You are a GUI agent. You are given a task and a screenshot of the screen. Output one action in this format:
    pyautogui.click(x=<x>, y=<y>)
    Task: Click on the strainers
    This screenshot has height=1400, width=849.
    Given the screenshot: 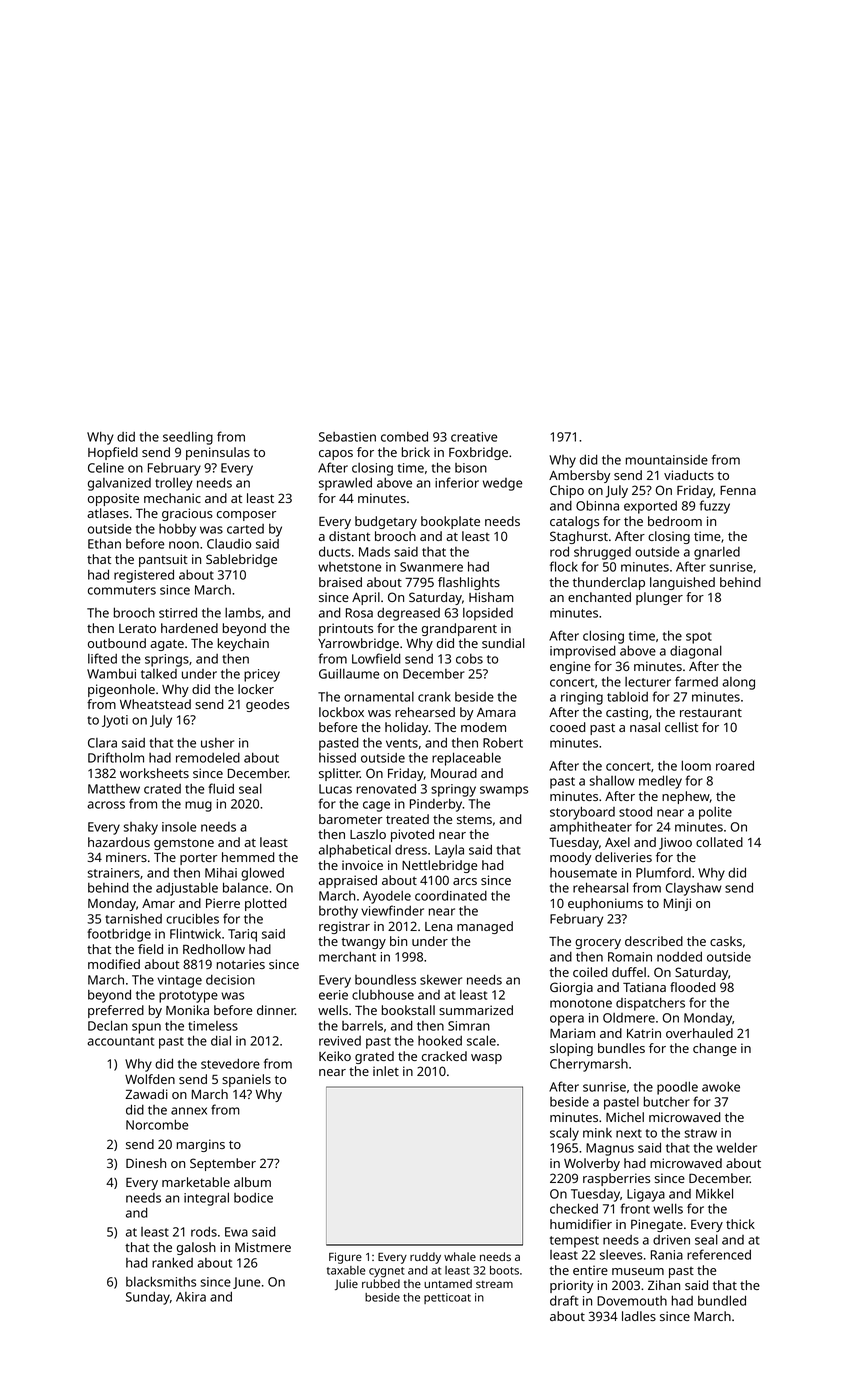 What is the action you would take?
    pyautogui.click(x=114, y=873)
